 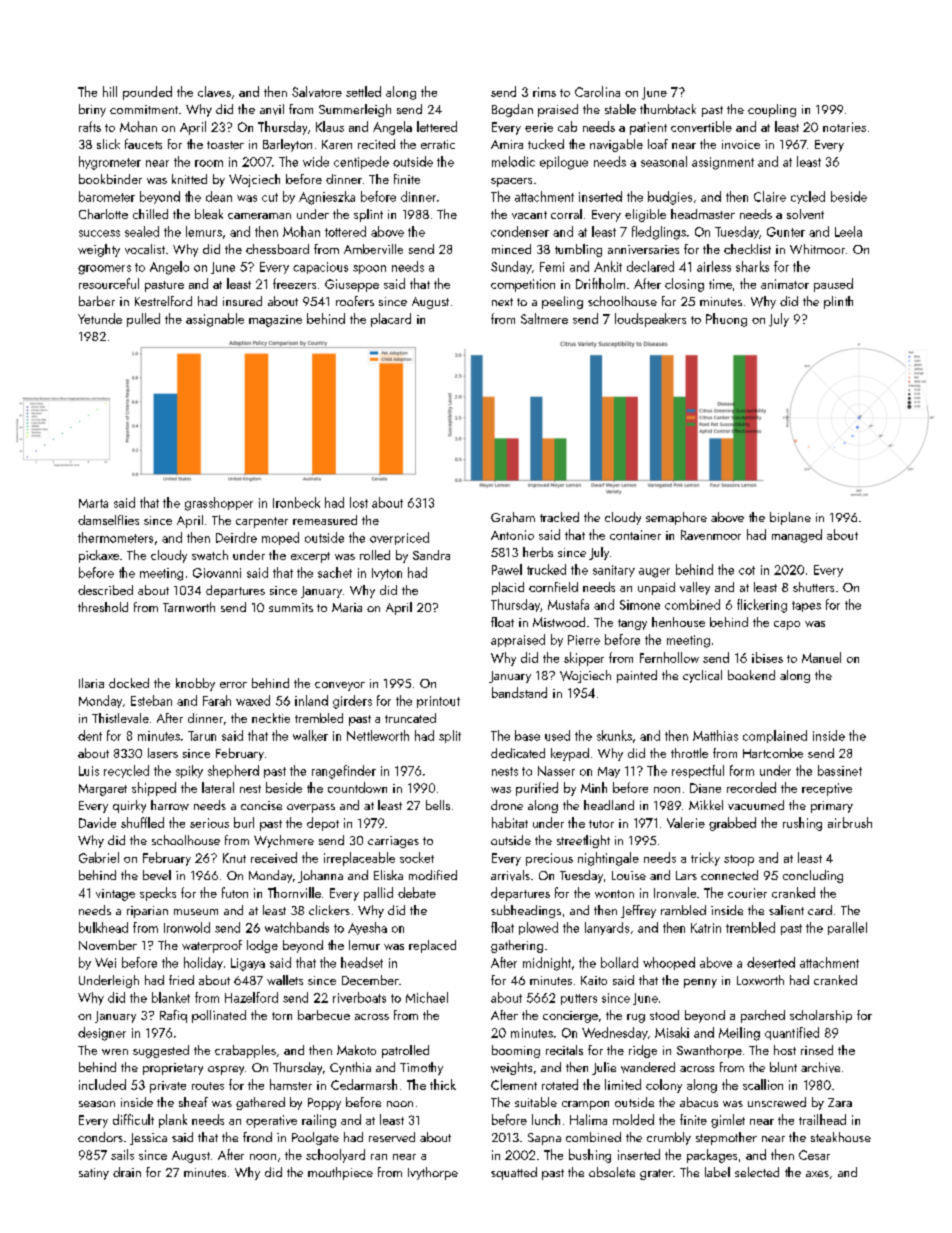 I want to click on necktie, so click(x=271, y=718).
